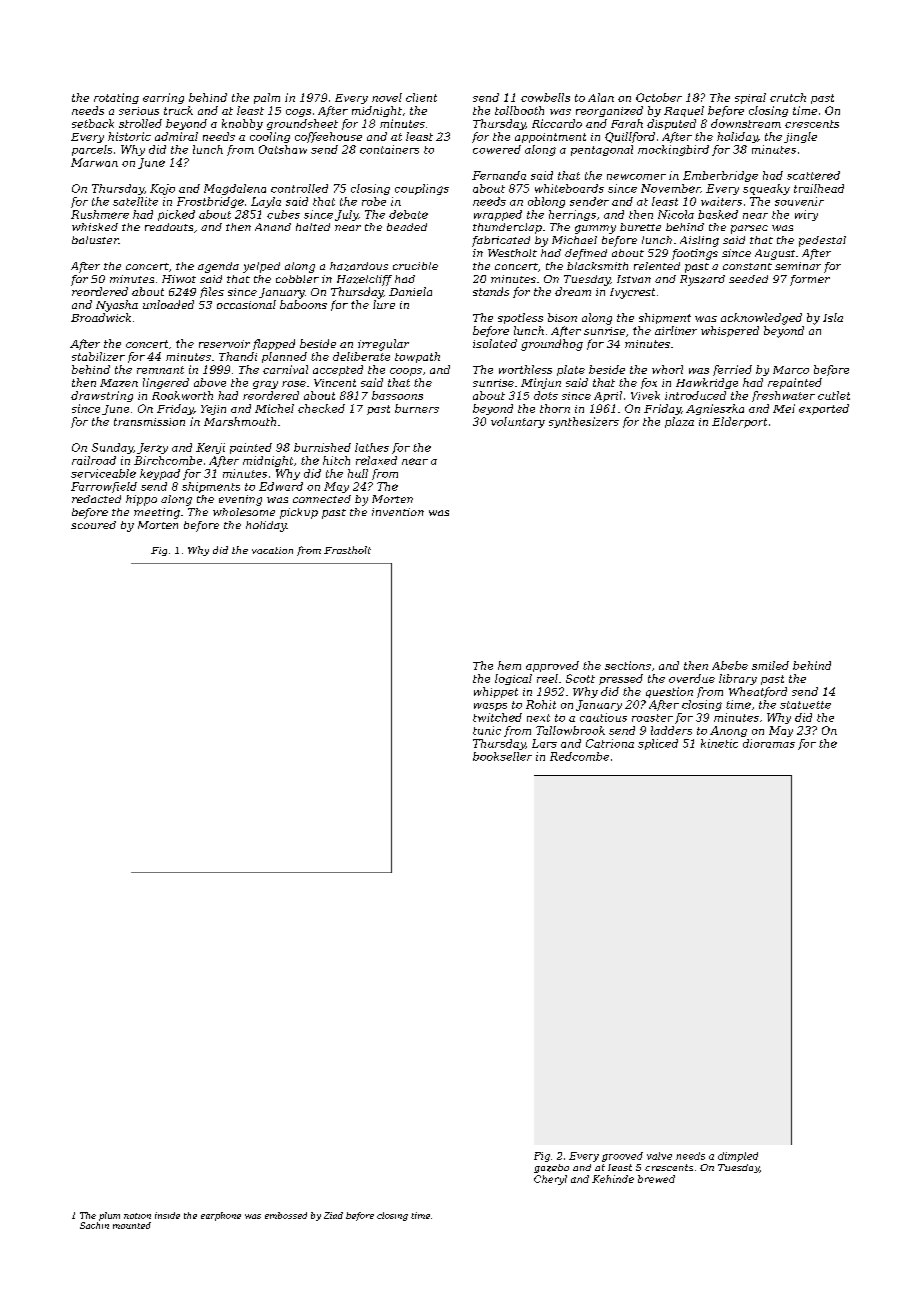  I want to click on Sachin, so click(94, 1225).
